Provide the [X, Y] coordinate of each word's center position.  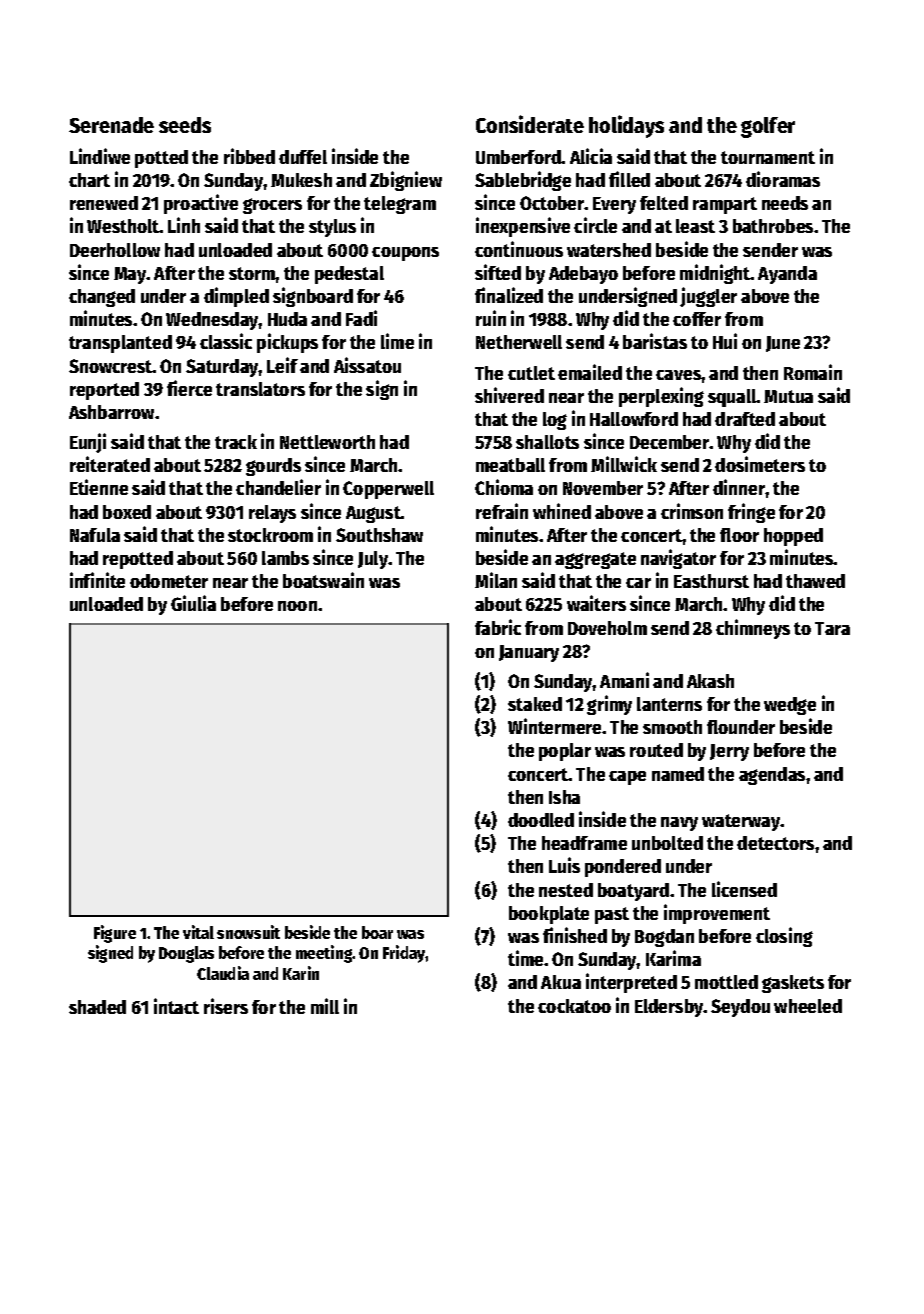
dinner [739, 487]
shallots [547, 442]
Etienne [99, 487]
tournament [768, 157]
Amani [624, 680]
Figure [115, 934]
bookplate [549, 915]
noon [297, 606]
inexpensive [523, 227]
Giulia [193, 603]
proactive [201, 204]
